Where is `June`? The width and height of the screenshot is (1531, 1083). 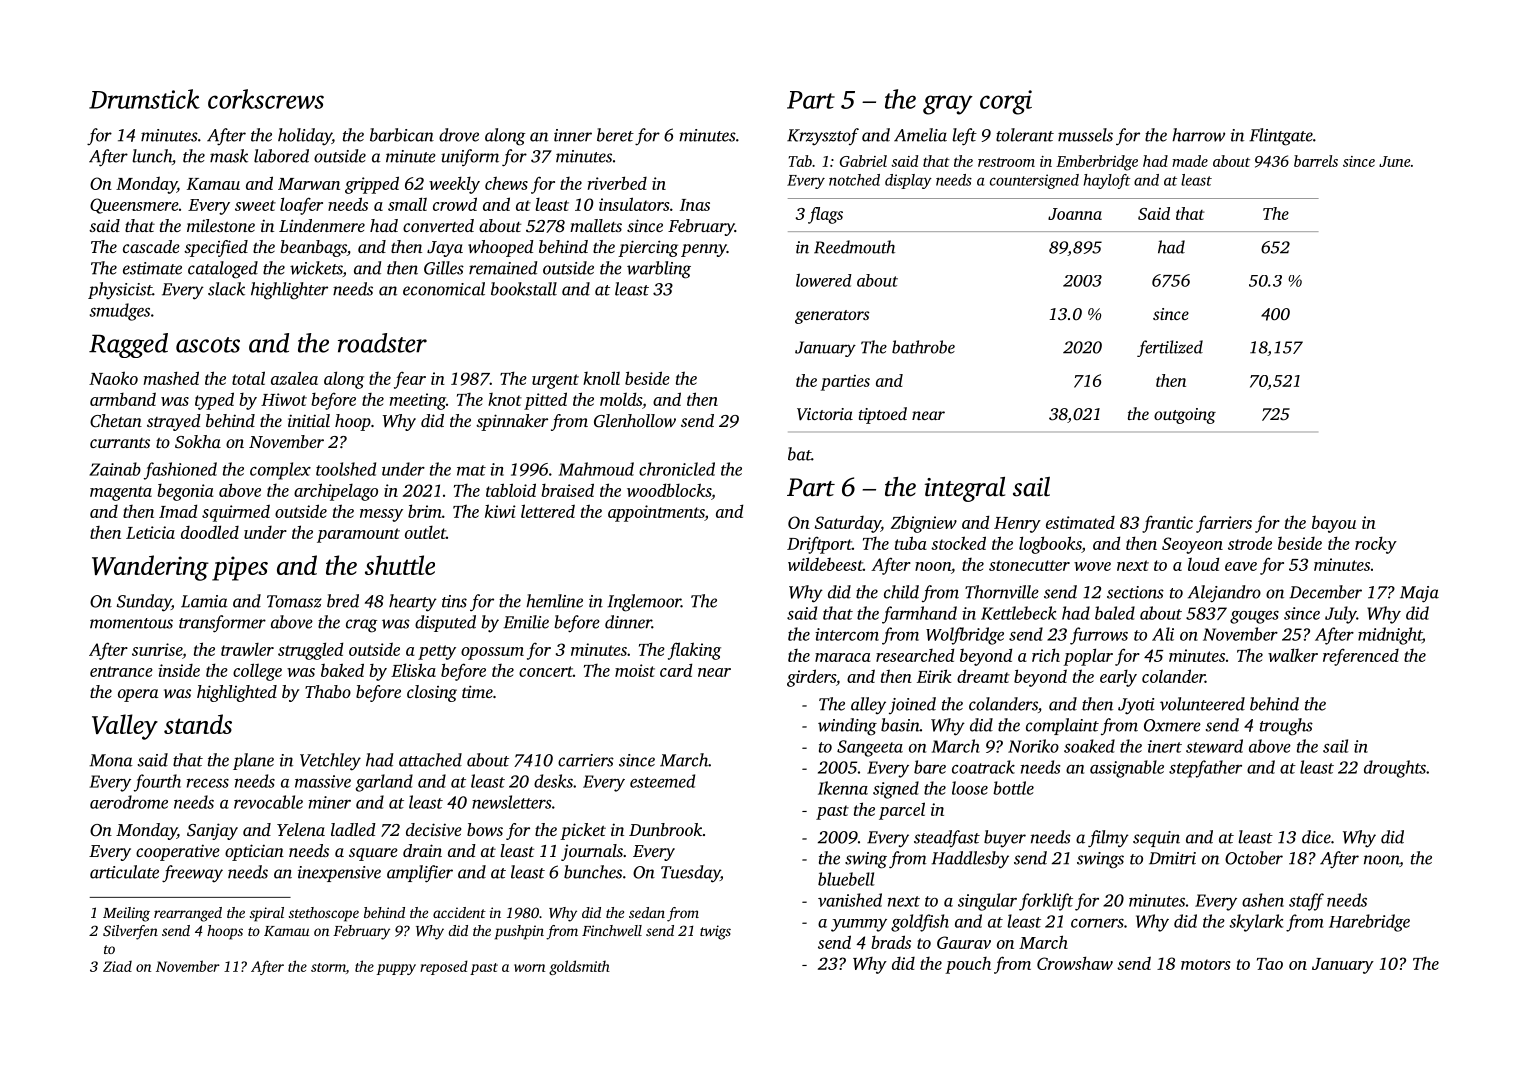 June is located at coordinates (1395, 161).
